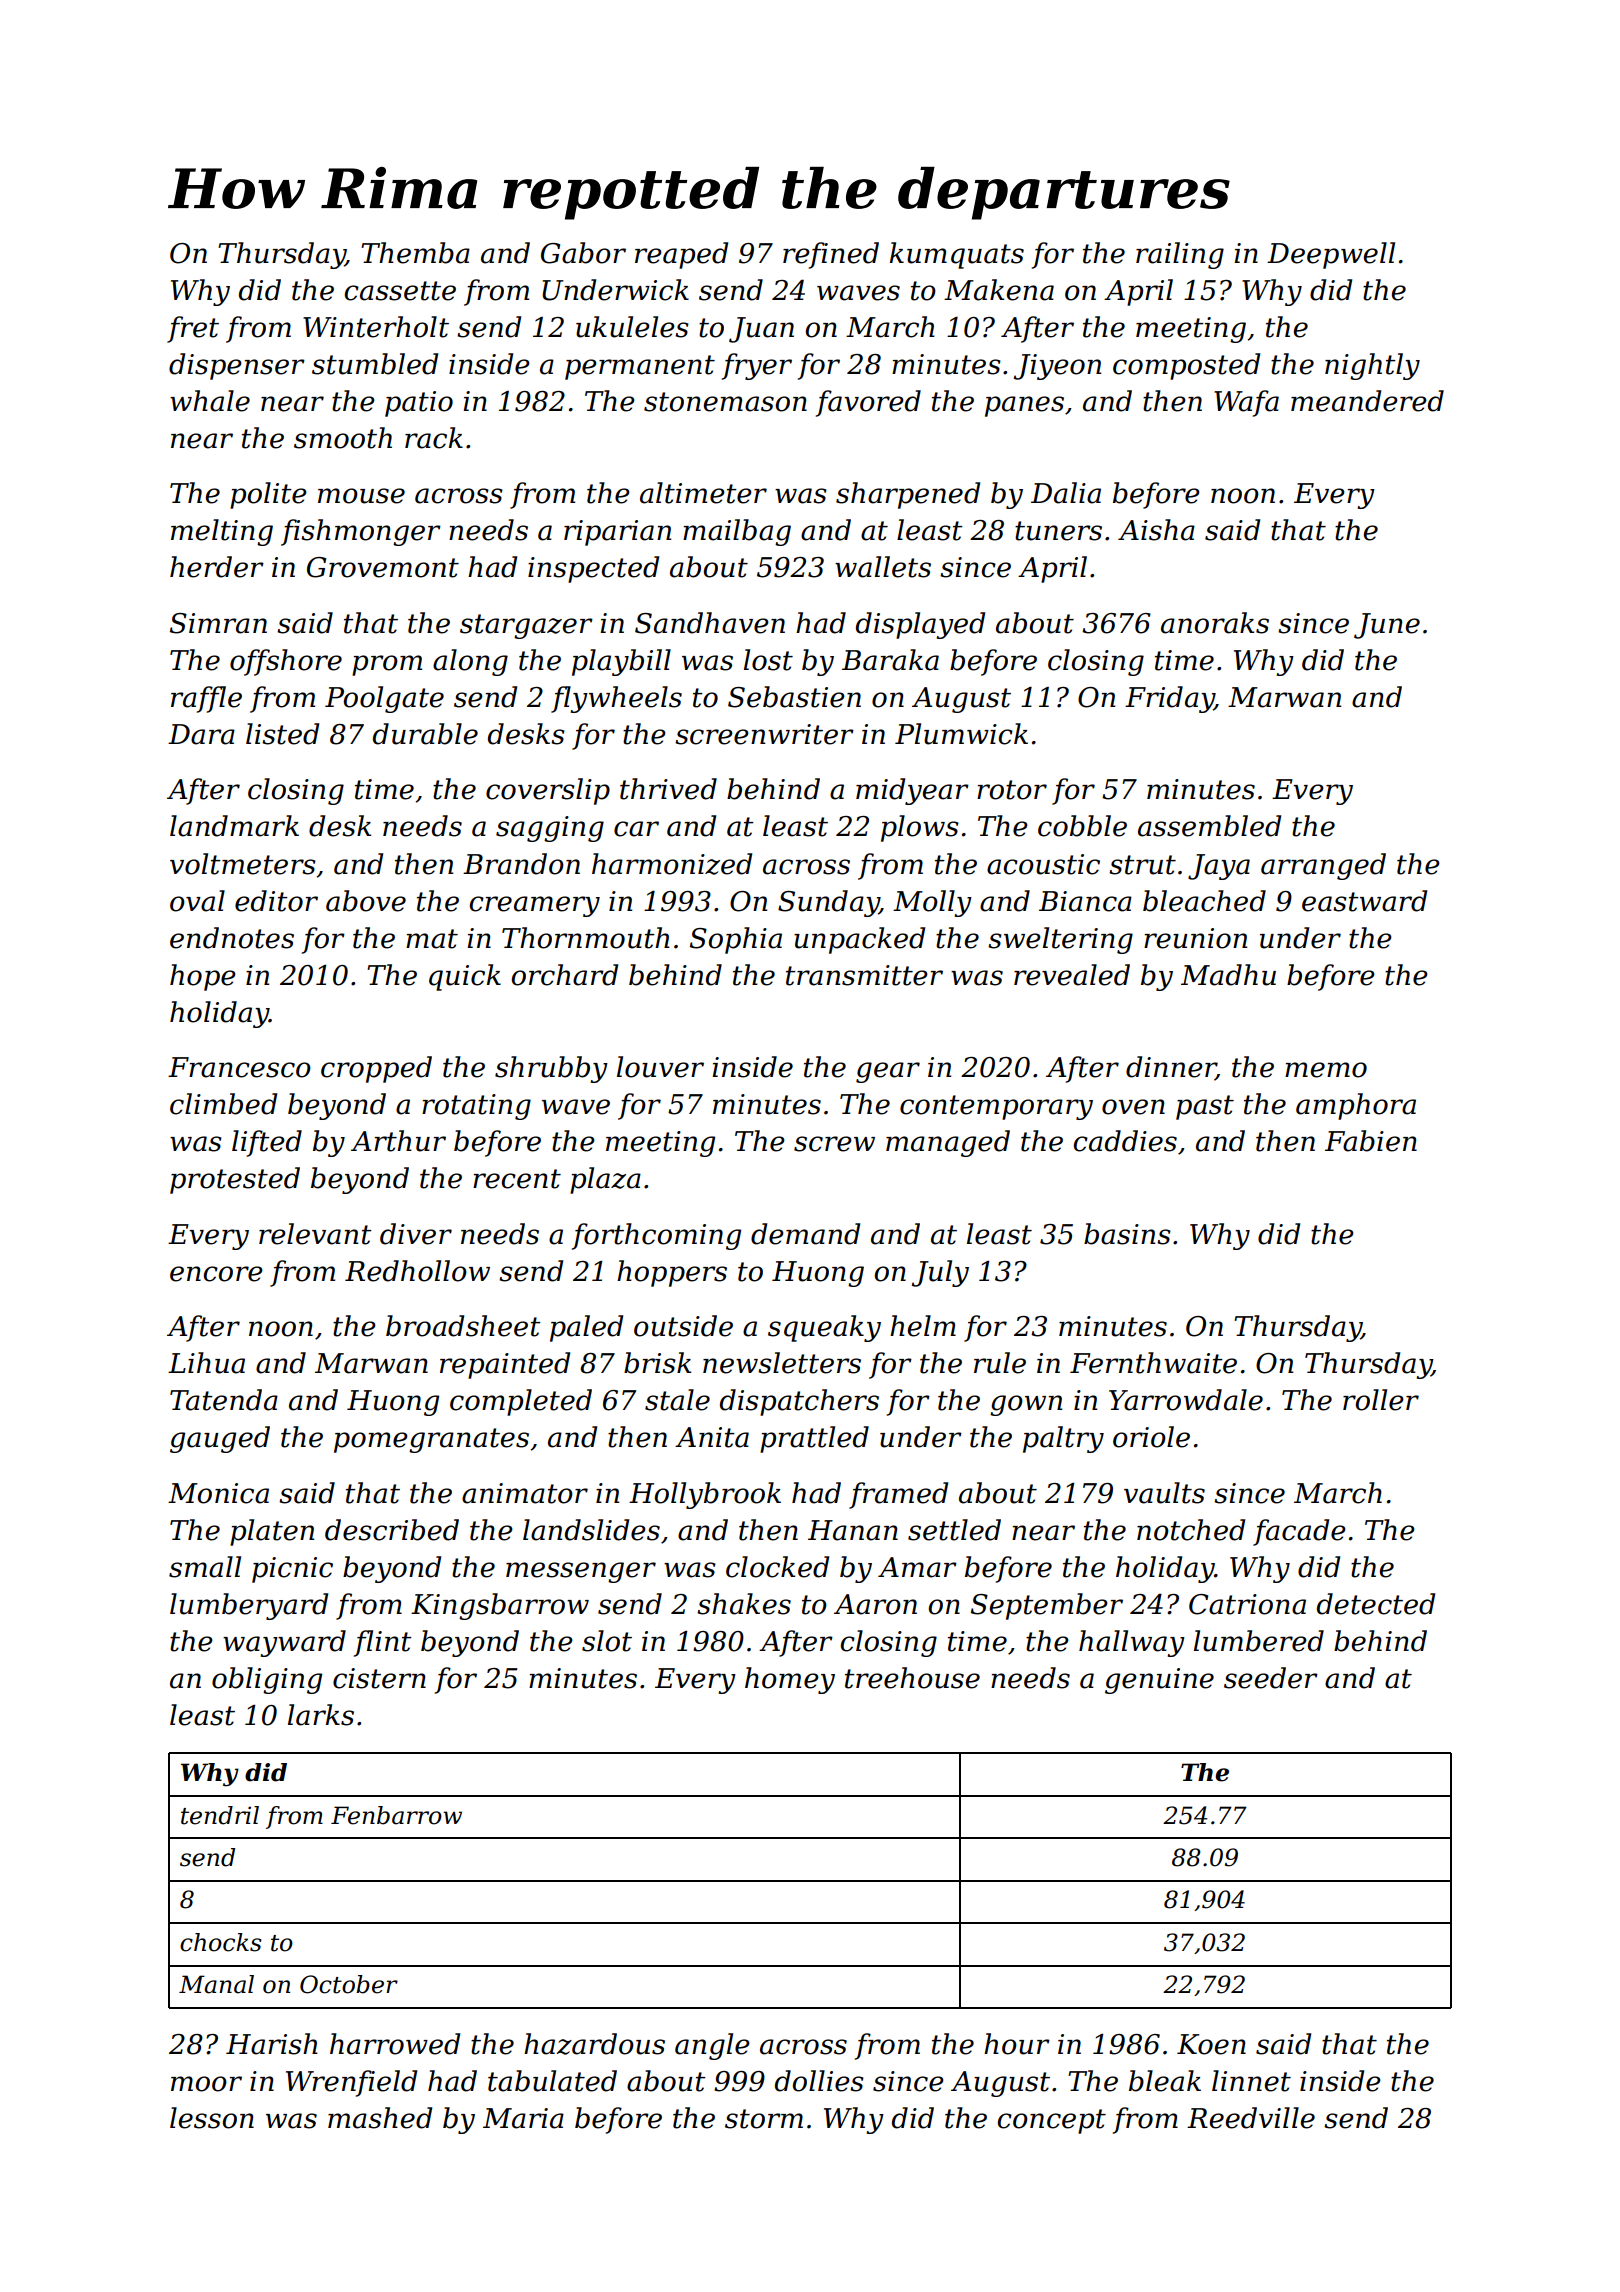 Image resolution: width=1620 pixels, height=2292 pixels. Describe the element at coordinates (383, 567) in the image. I see `Grovemont` at that location.
